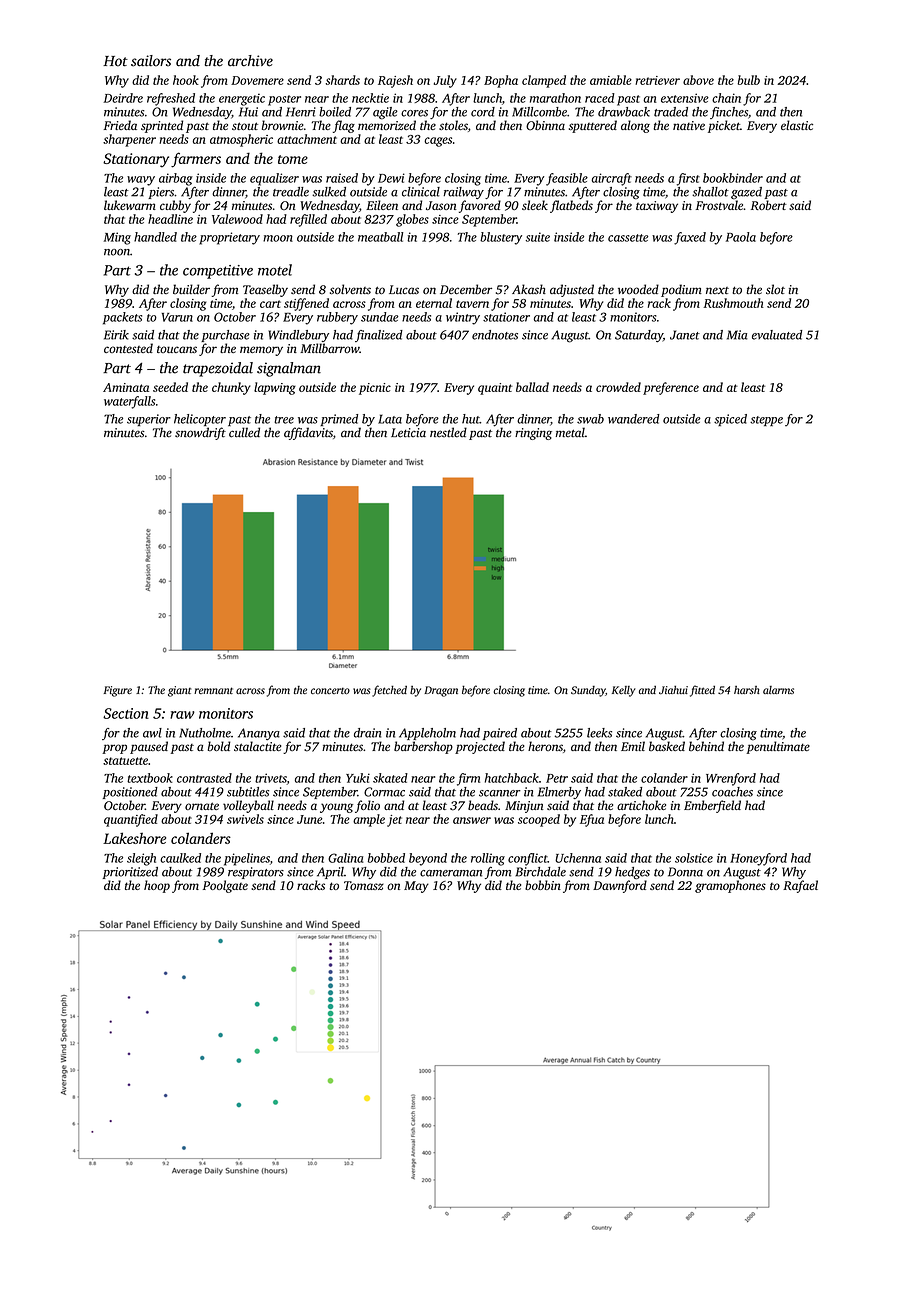  What do you see at coordinates (115, 61) in the screenshot?
I see `Hot` at bounding box center [115, 61].
